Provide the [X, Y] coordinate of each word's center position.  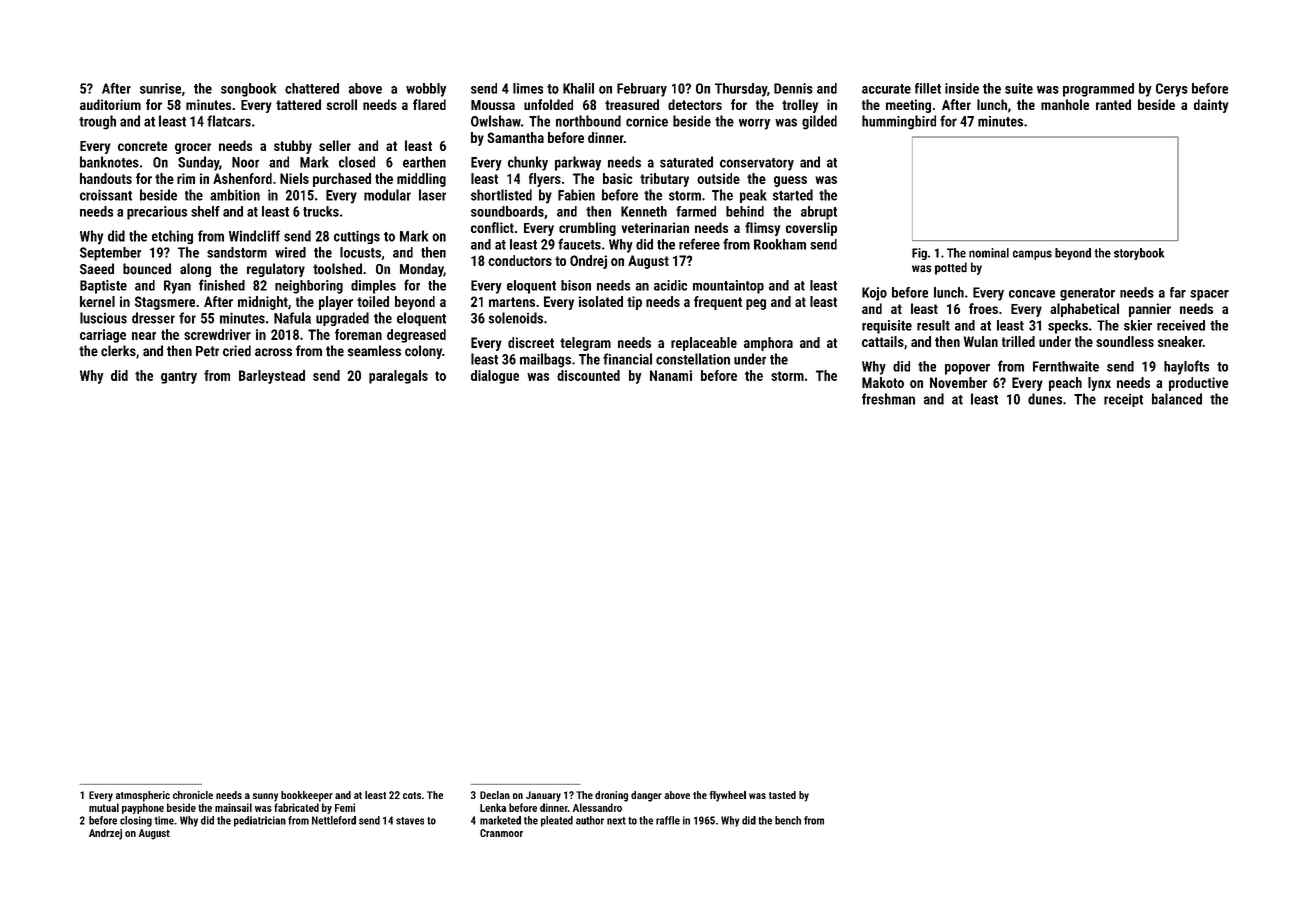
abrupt [819, 213]
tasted [782, 795]
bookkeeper [307, 796]
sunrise [160, 88]
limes [528, 88]
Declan [495, 795]
